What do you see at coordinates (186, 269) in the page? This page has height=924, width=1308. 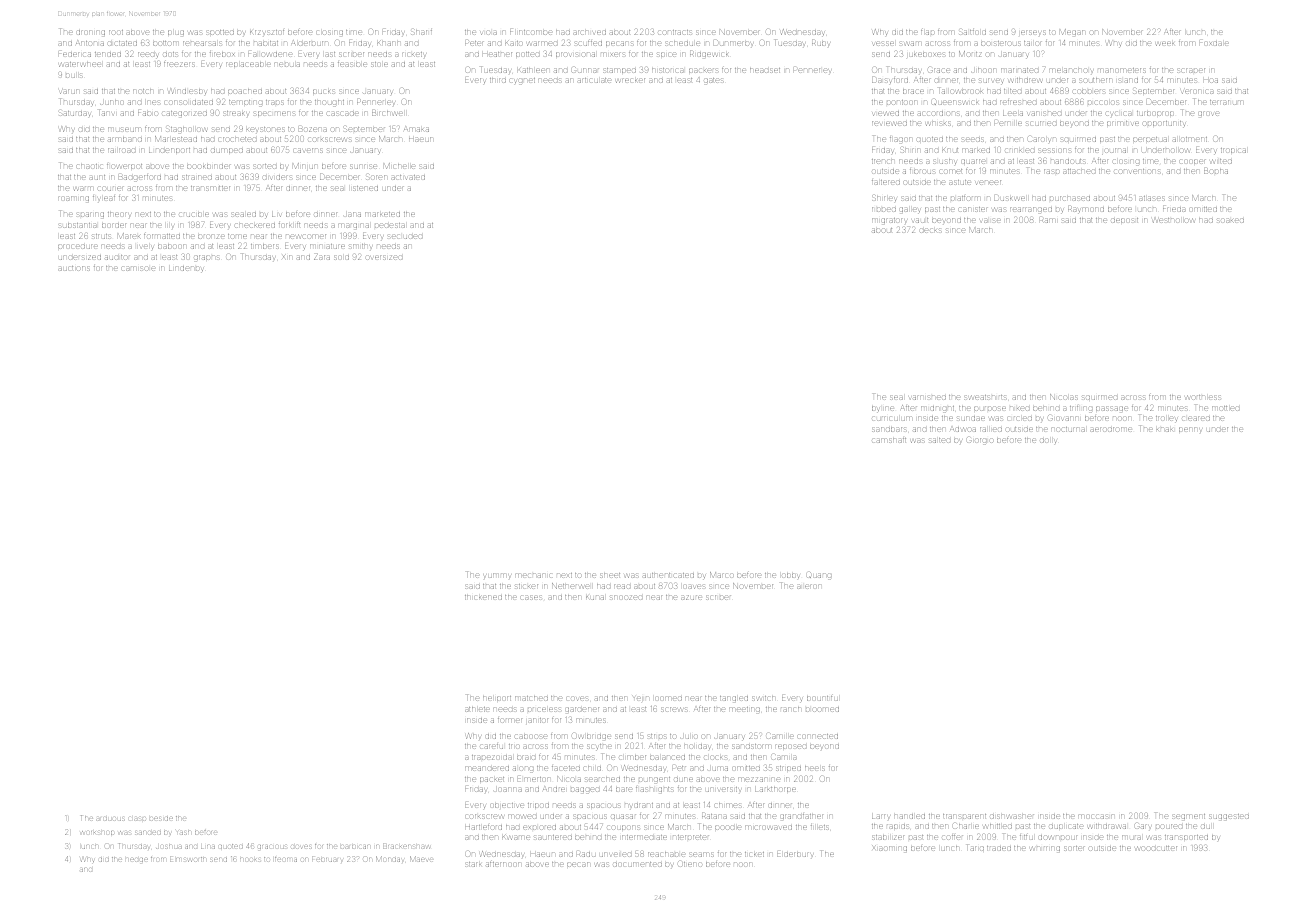 I see `Lindenby` at bounding box center [186, 269].
